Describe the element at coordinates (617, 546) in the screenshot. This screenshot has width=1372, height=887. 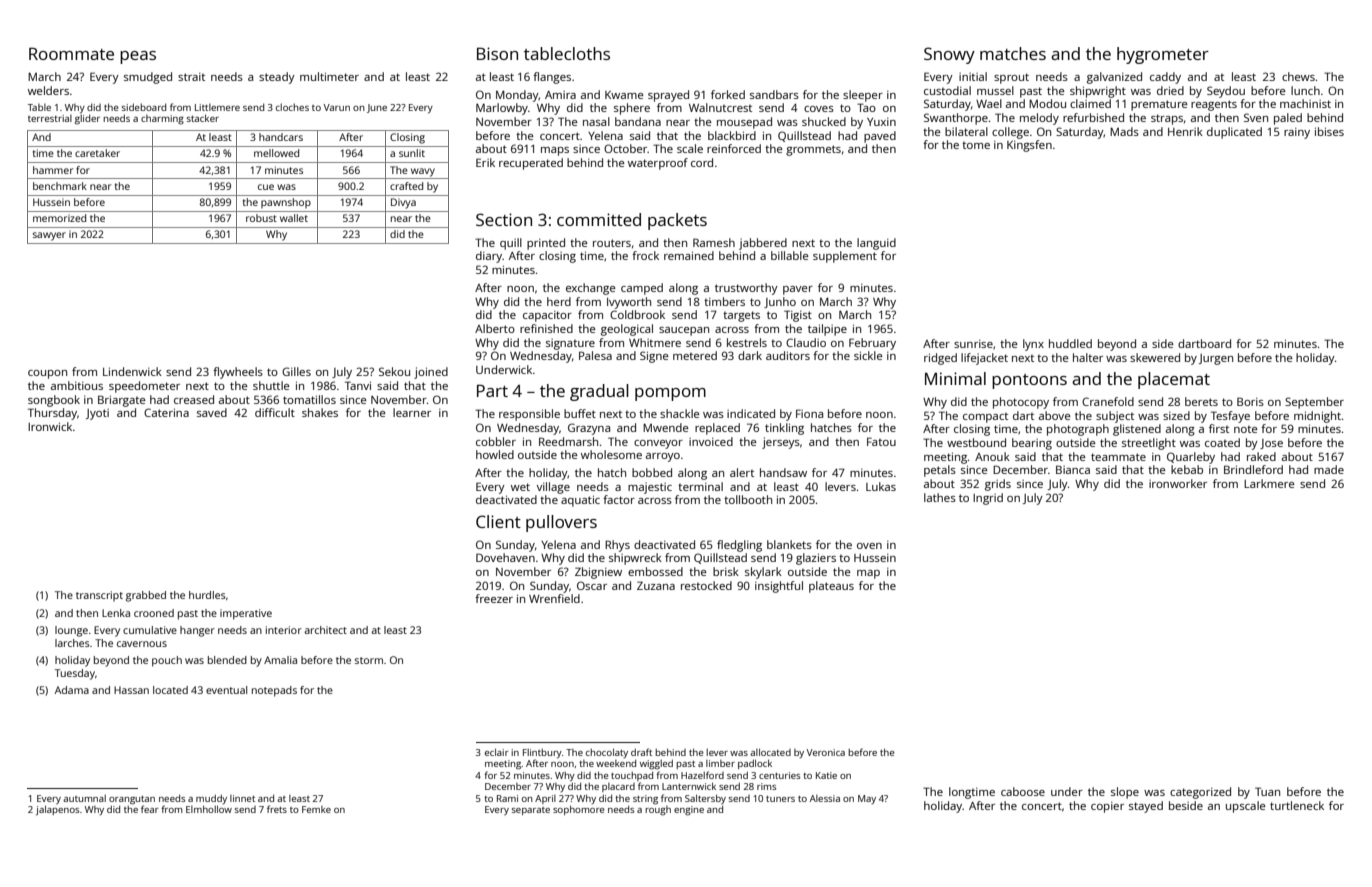
I see `Rhys` at that location.
